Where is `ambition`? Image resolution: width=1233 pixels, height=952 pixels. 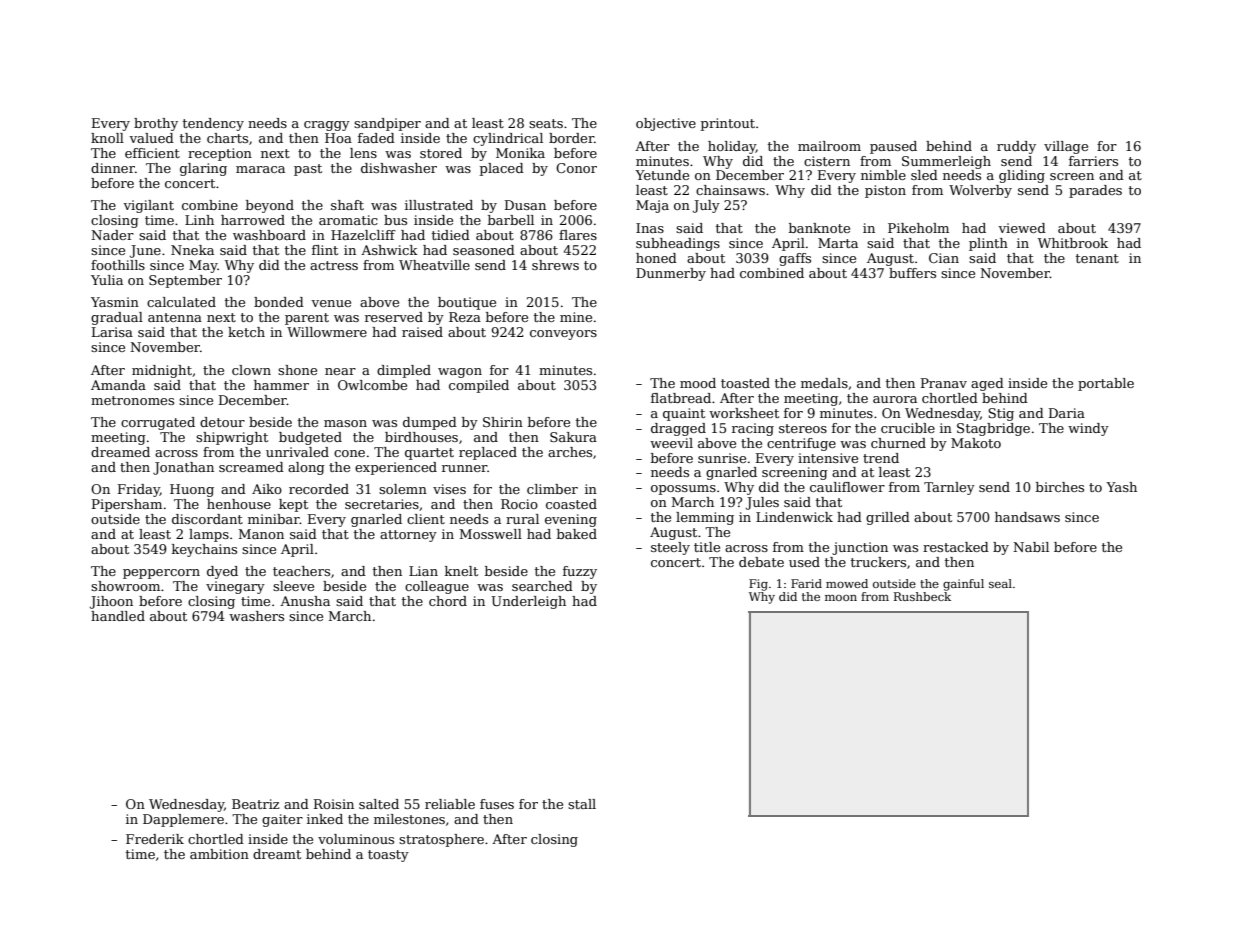 ambition is located at coordinates (219, 854).
